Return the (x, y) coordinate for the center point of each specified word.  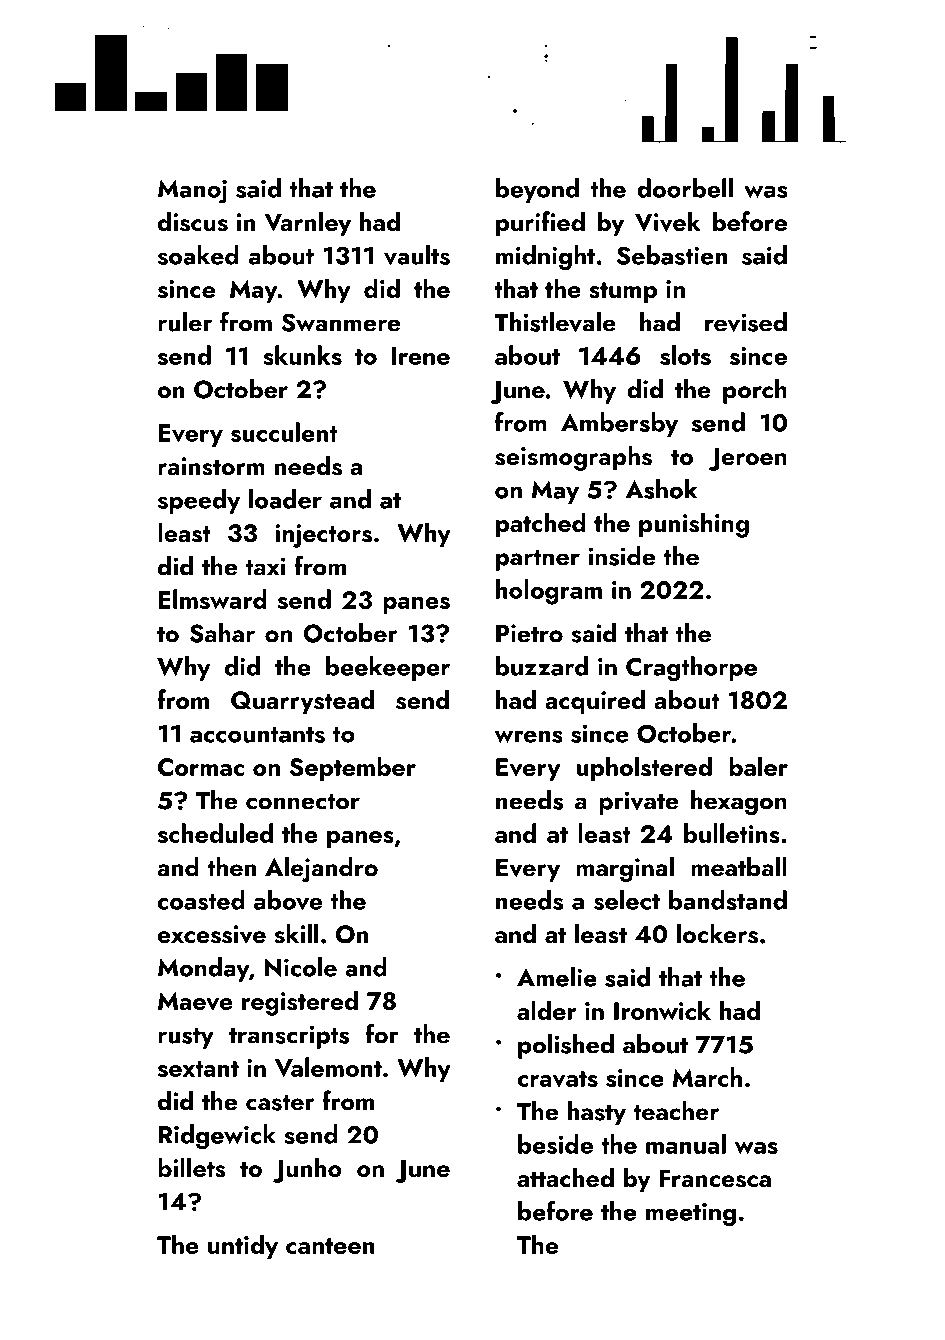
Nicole (301, 967)
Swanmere (341, 322)
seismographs (573, 458)
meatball (739, 867)
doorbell (685, 188)
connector (303, 802)
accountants (257, 735)
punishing (694, 525)
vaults (417, 255)
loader (285, 499)
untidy (243, 1247)
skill (296, 933)
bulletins (732, 833)
